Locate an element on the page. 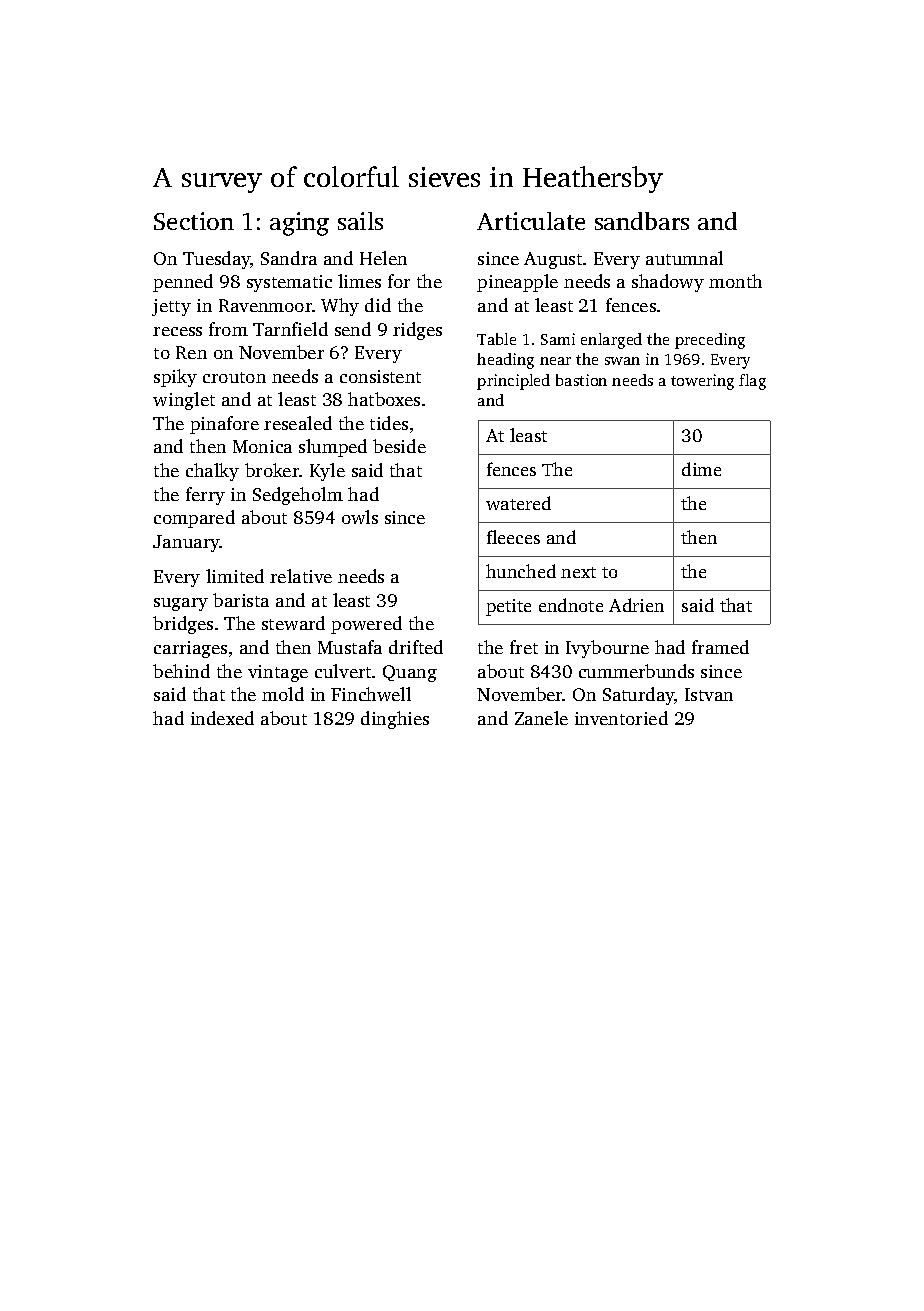 Image resolution: width=924 pixels, height=1311 pixels. Section is located at coordinates (194, 221).
